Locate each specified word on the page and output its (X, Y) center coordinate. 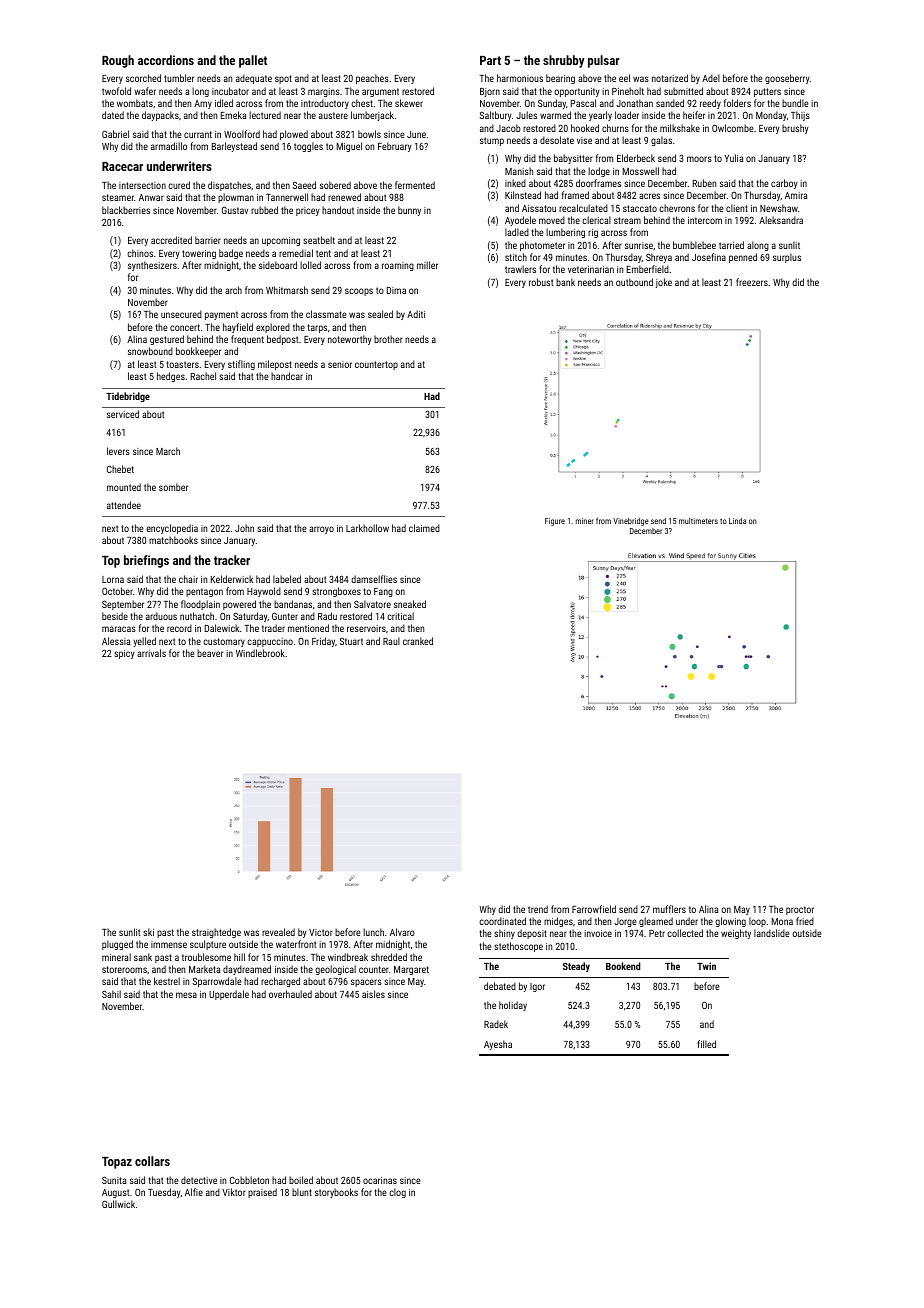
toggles (308, 147)
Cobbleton (249, 1180)
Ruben (704, 183)
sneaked (410, 604)
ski (148, 932)
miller (427, 265)
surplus (787, 258)
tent (323, 253)
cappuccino (270, 642)
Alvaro (402, 932)
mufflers (669, 909)
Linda (737, 521)
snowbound (150, 351)
